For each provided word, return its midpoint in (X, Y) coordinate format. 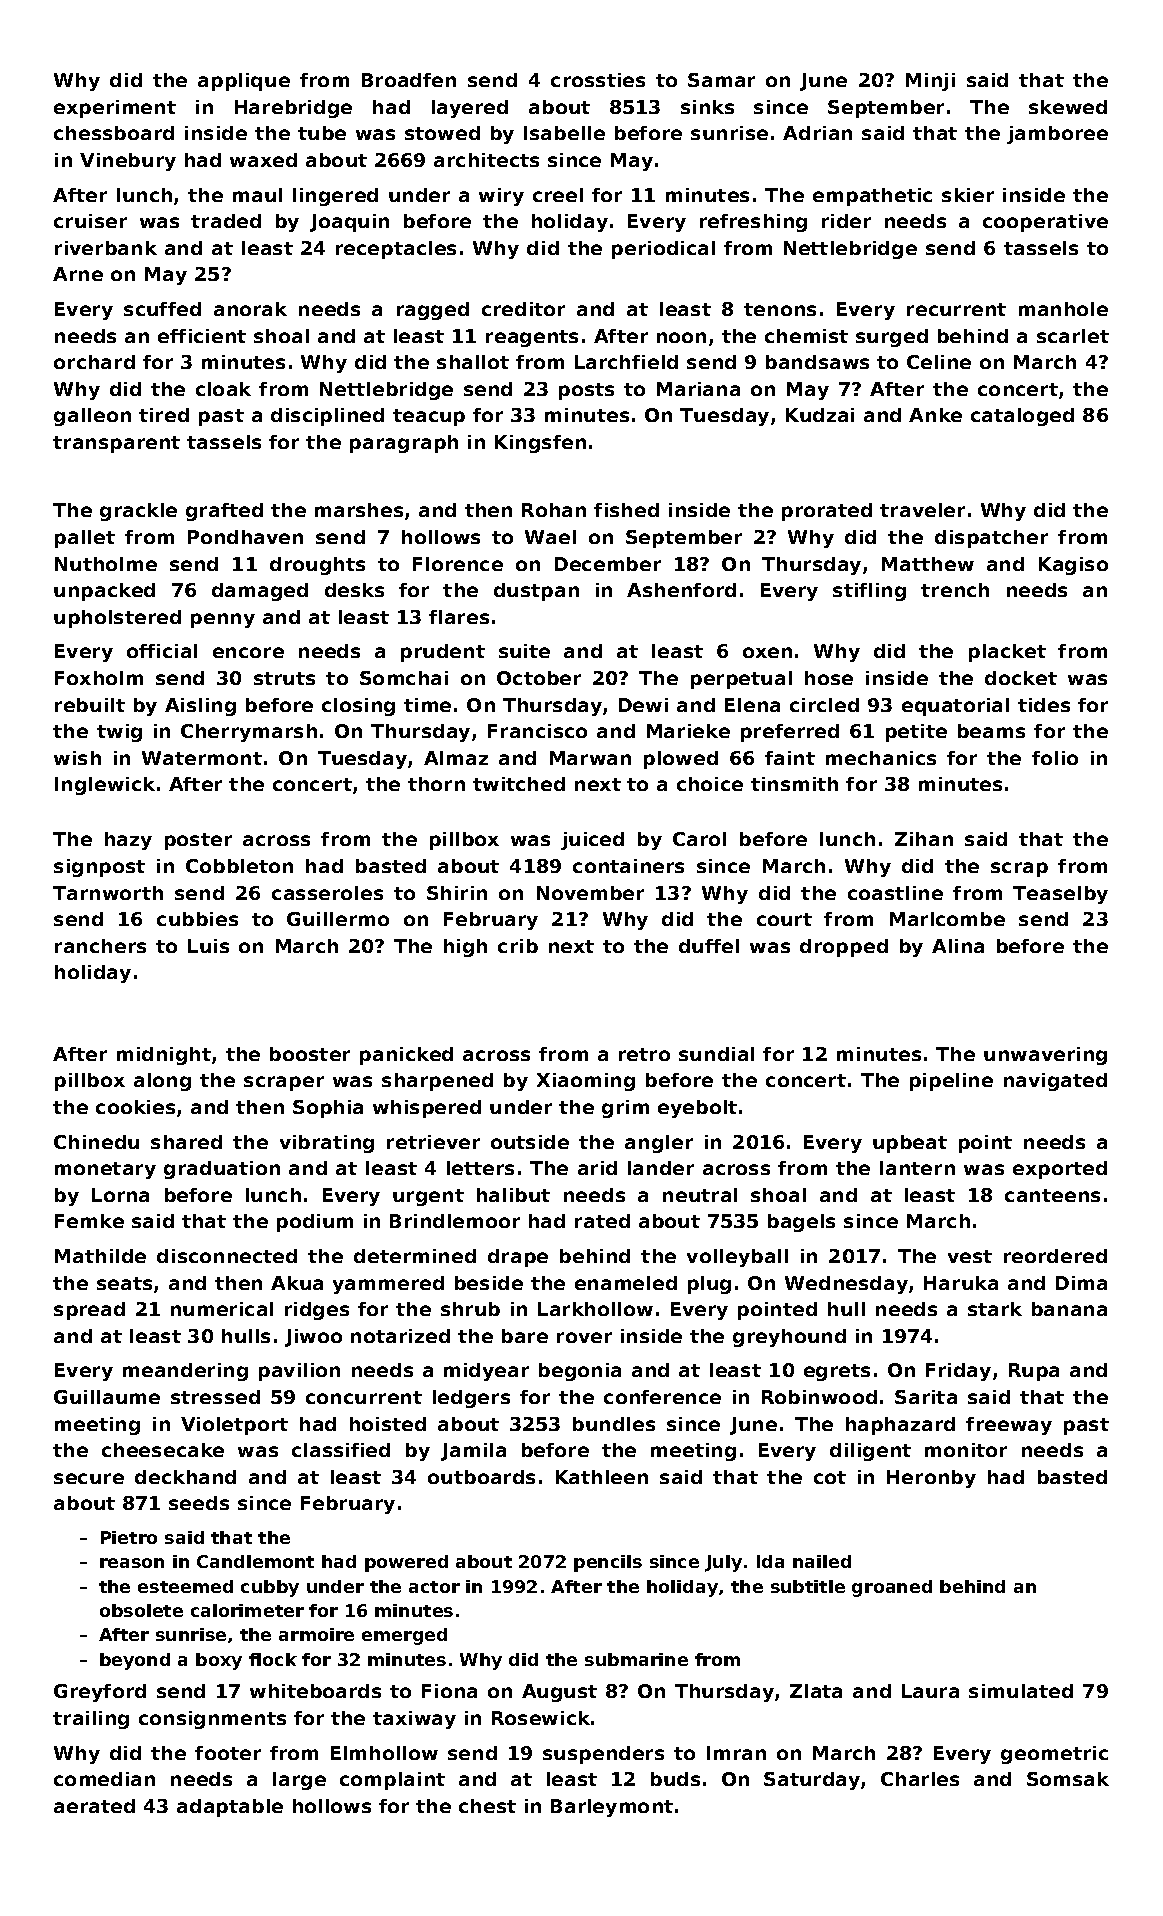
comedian (104, 1779)
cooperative (1045, 223)
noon (681, 337)
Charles (920, 1779)
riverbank (106, 248)
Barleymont (612, 1808)
